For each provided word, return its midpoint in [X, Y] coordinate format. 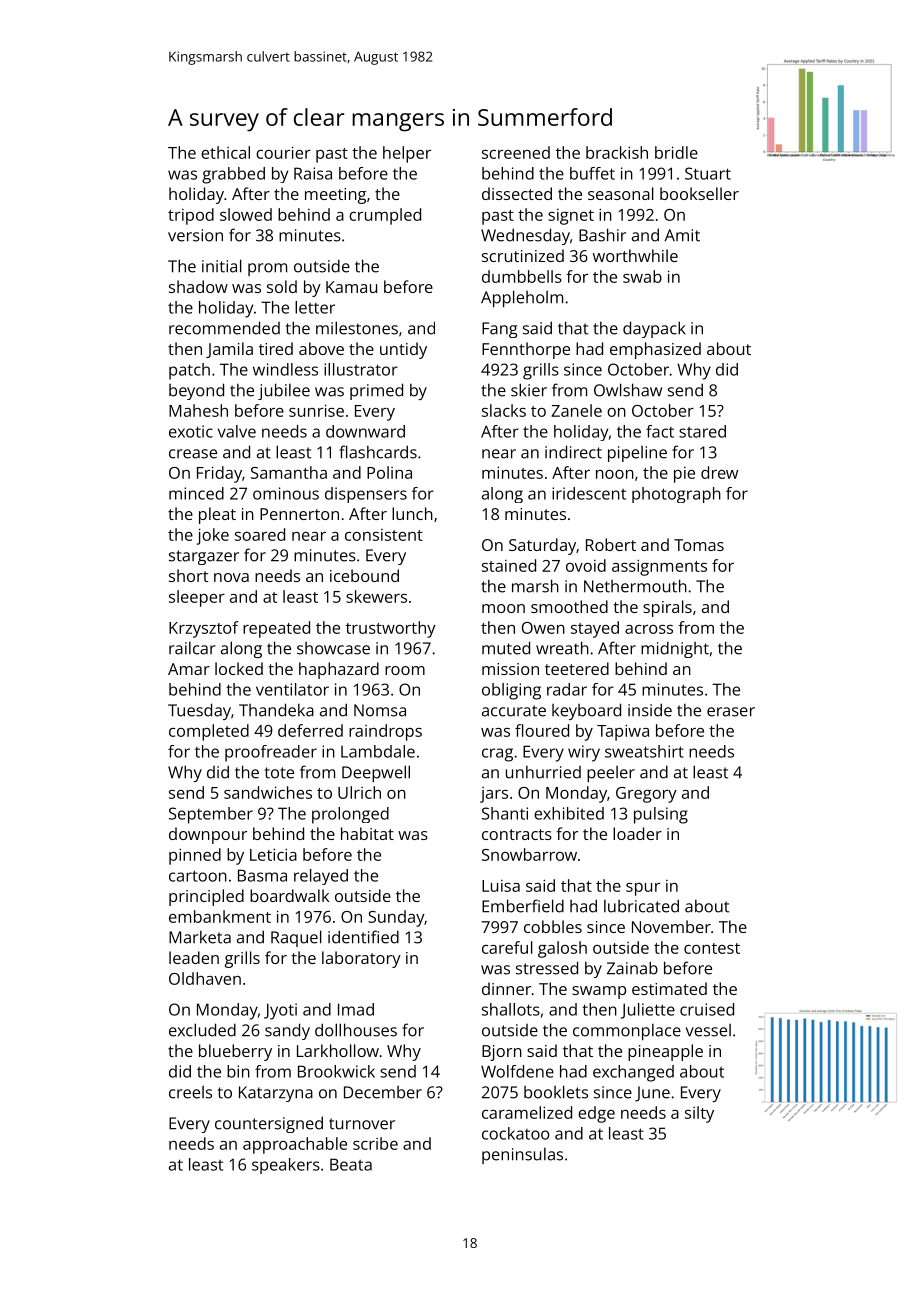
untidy [403, 350]
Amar [189, 669]
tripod [191, 216]
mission [510, 669]
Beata [351, 1164]
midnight [675, 649]
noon [615, 474]
